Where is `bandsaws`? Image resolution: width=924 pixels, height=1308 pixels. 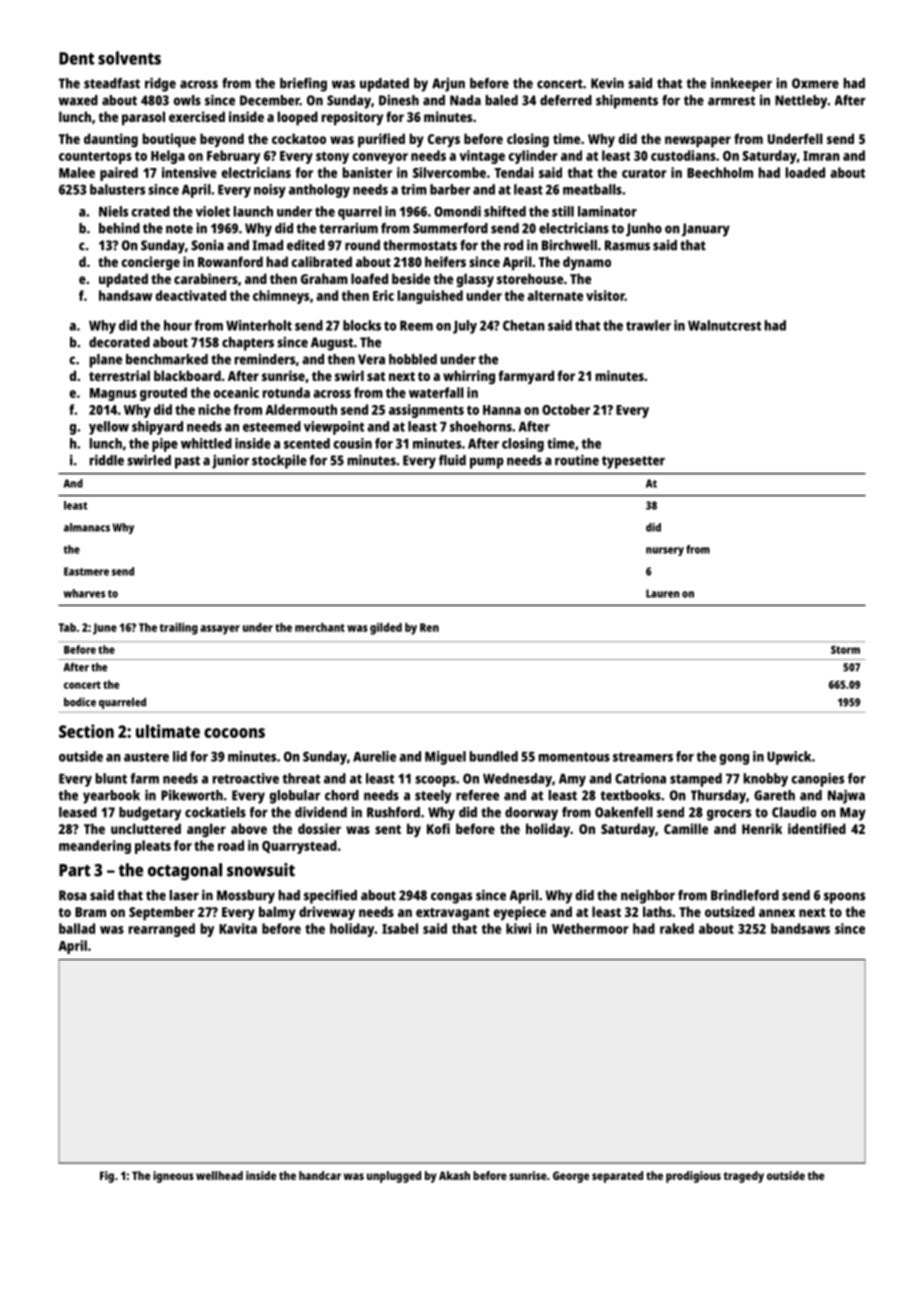
bandsaws is located at coordinates (800, 928).
